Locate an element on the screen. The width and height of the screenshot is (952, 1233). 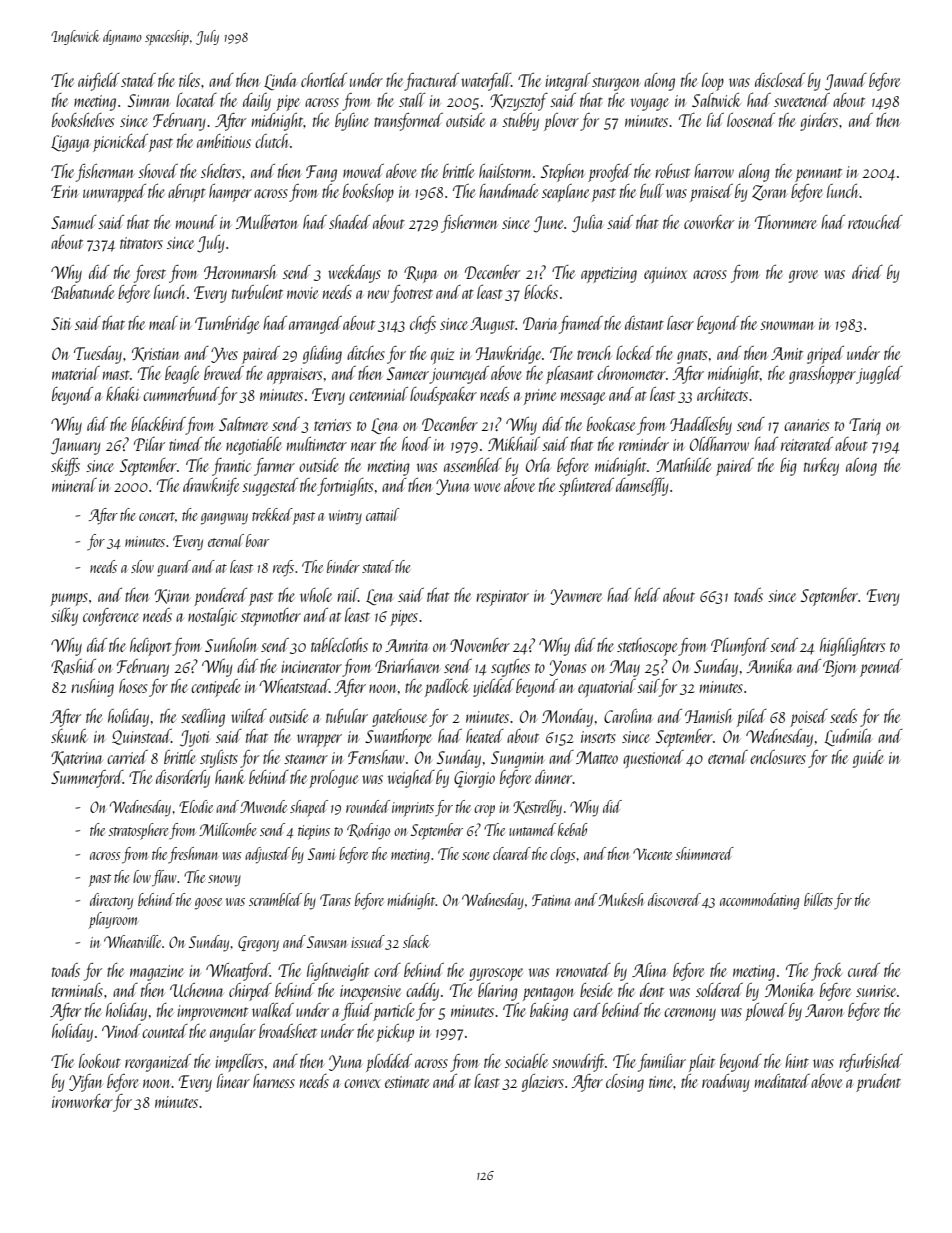
located is located at coordinates (196, 100).
